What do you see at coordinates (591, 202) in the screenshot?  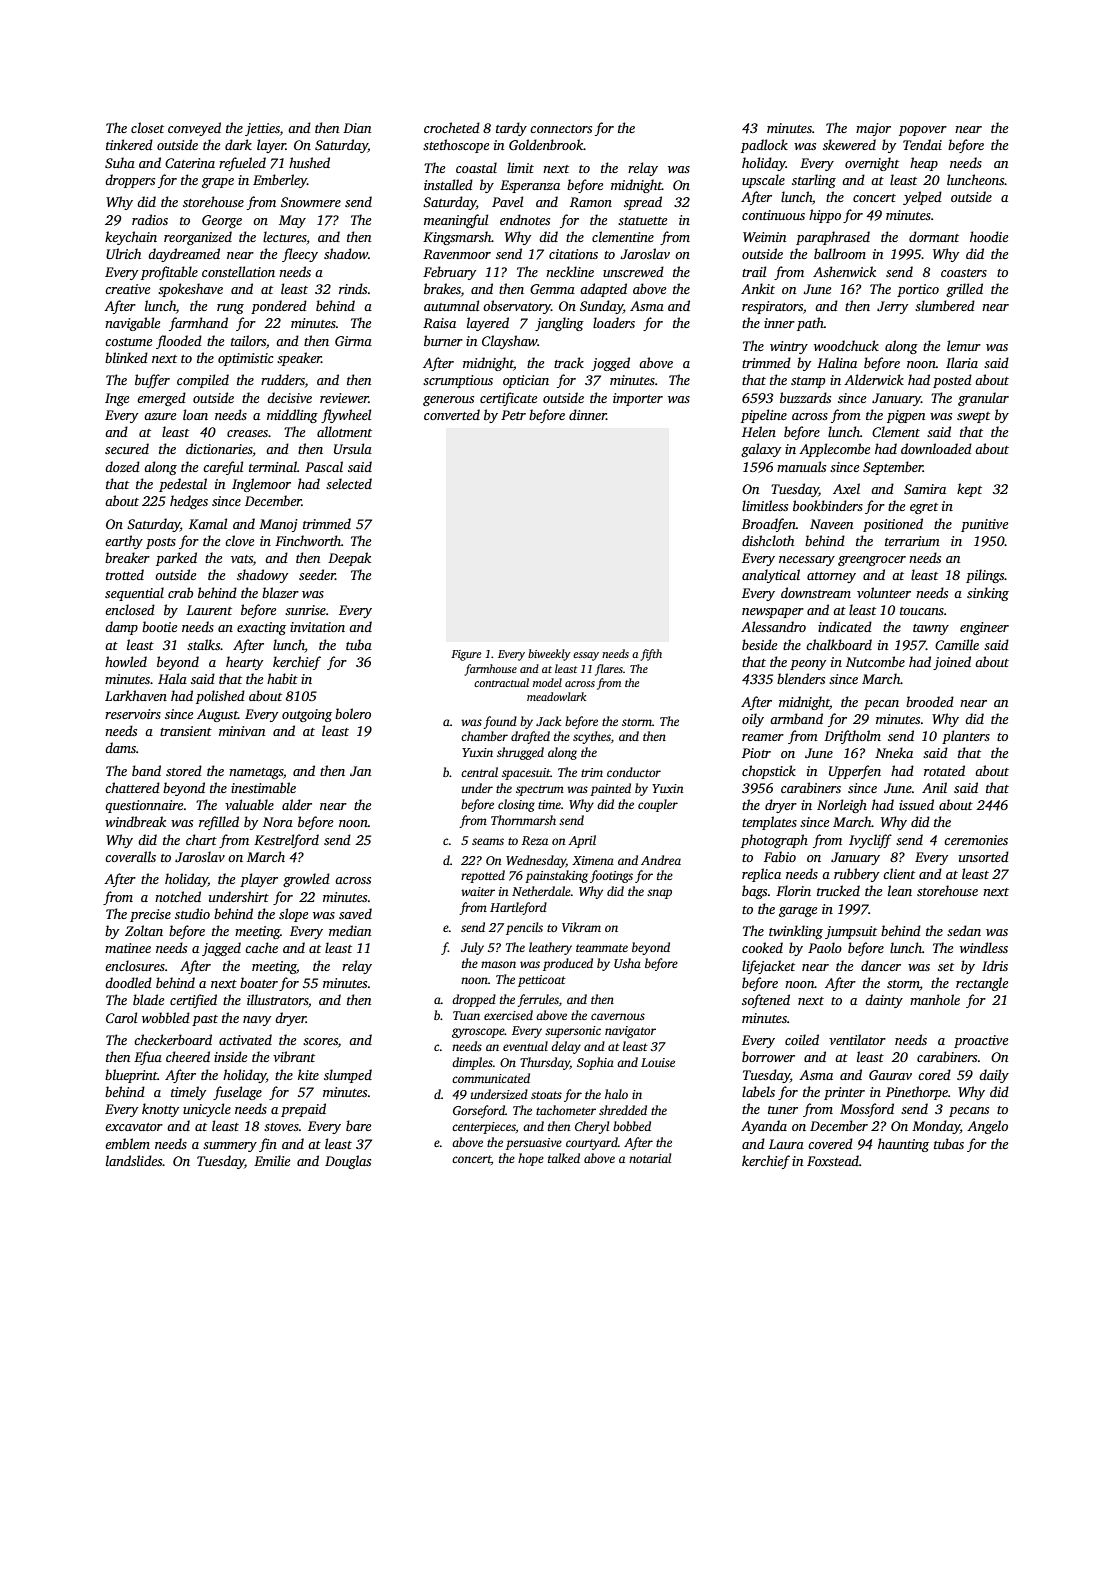 I see `Ramon` at bounding box center [591, 202].
